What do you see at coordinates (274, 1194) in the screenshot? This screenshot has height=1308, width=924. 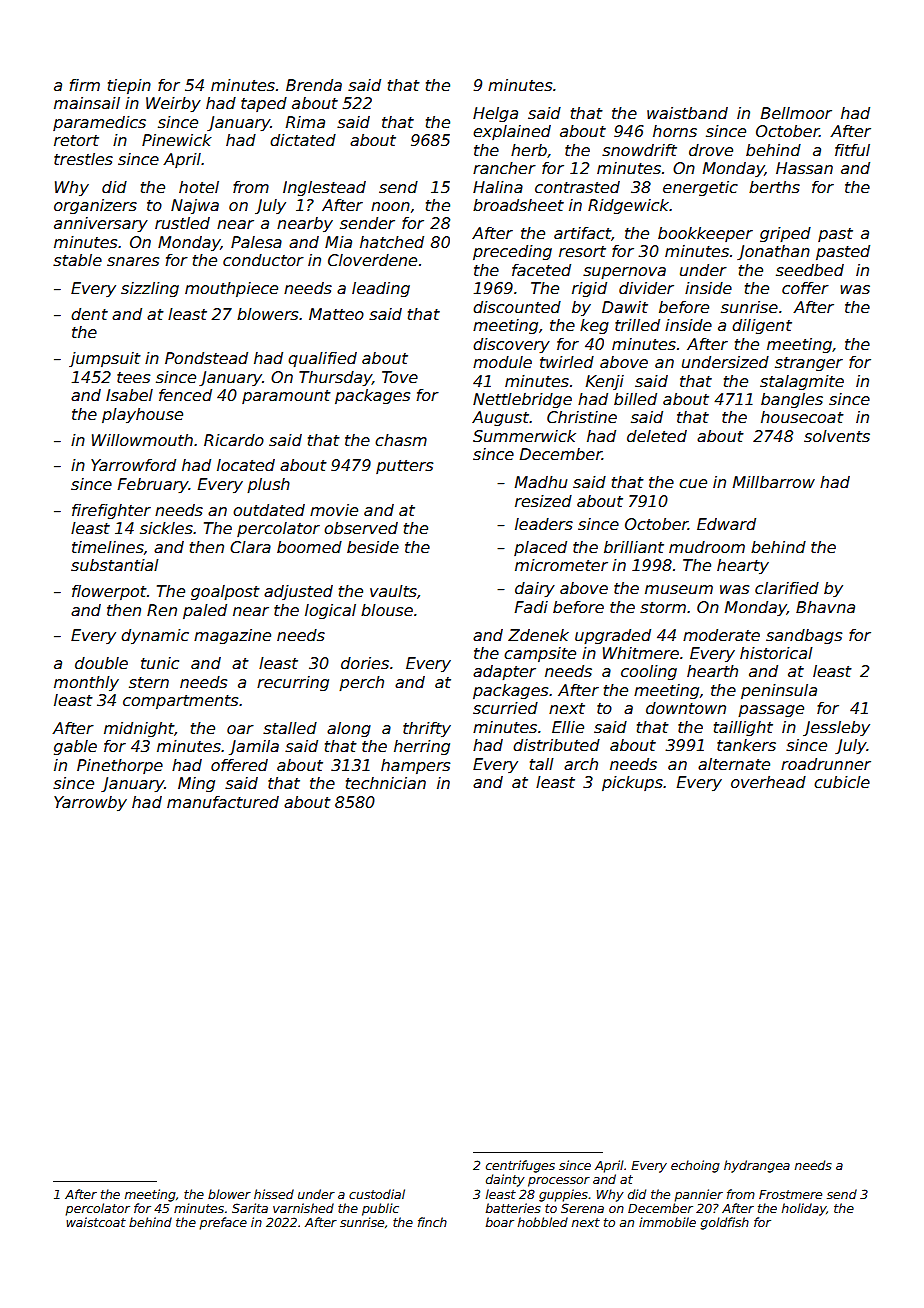 I see `hissed` at bounding box center [274, 1194].
